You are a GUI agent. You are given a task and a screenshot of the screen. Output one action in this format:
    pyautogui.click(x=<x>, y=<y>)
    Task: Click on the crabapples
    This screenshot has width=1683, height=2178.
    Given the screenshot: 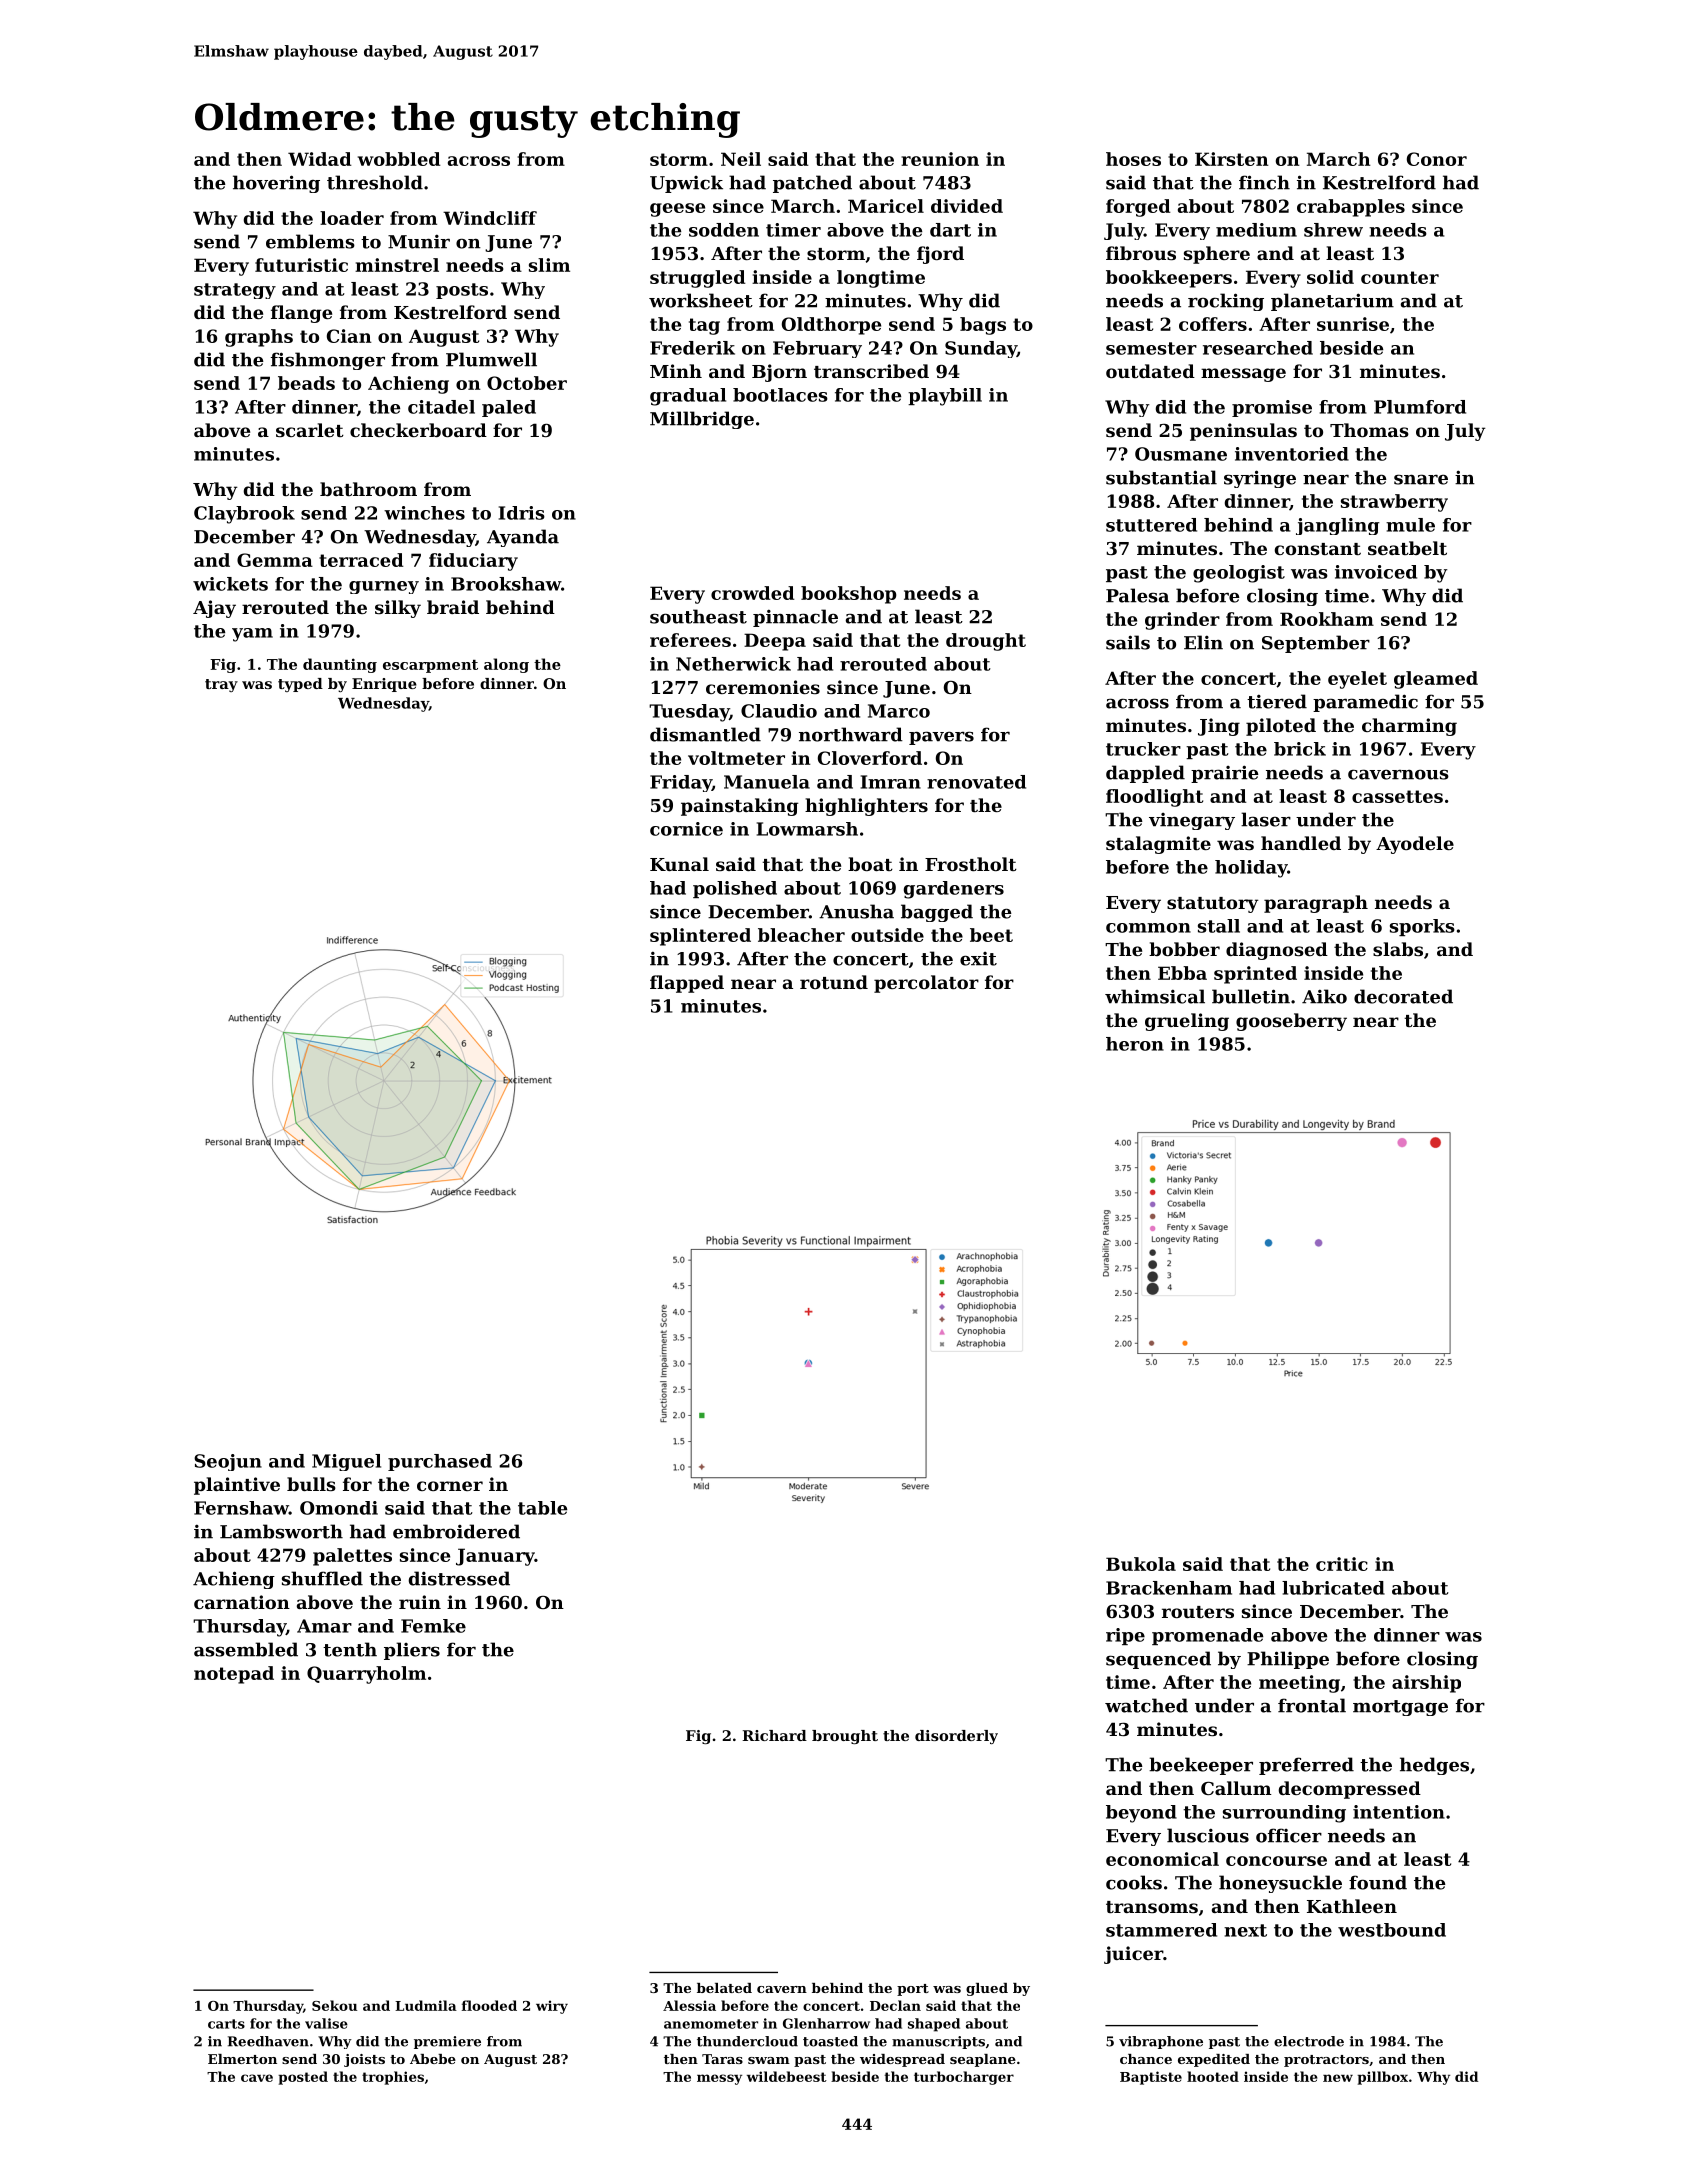 What is the action you would take?
    pyautogui.click(x=1351, y=208)
